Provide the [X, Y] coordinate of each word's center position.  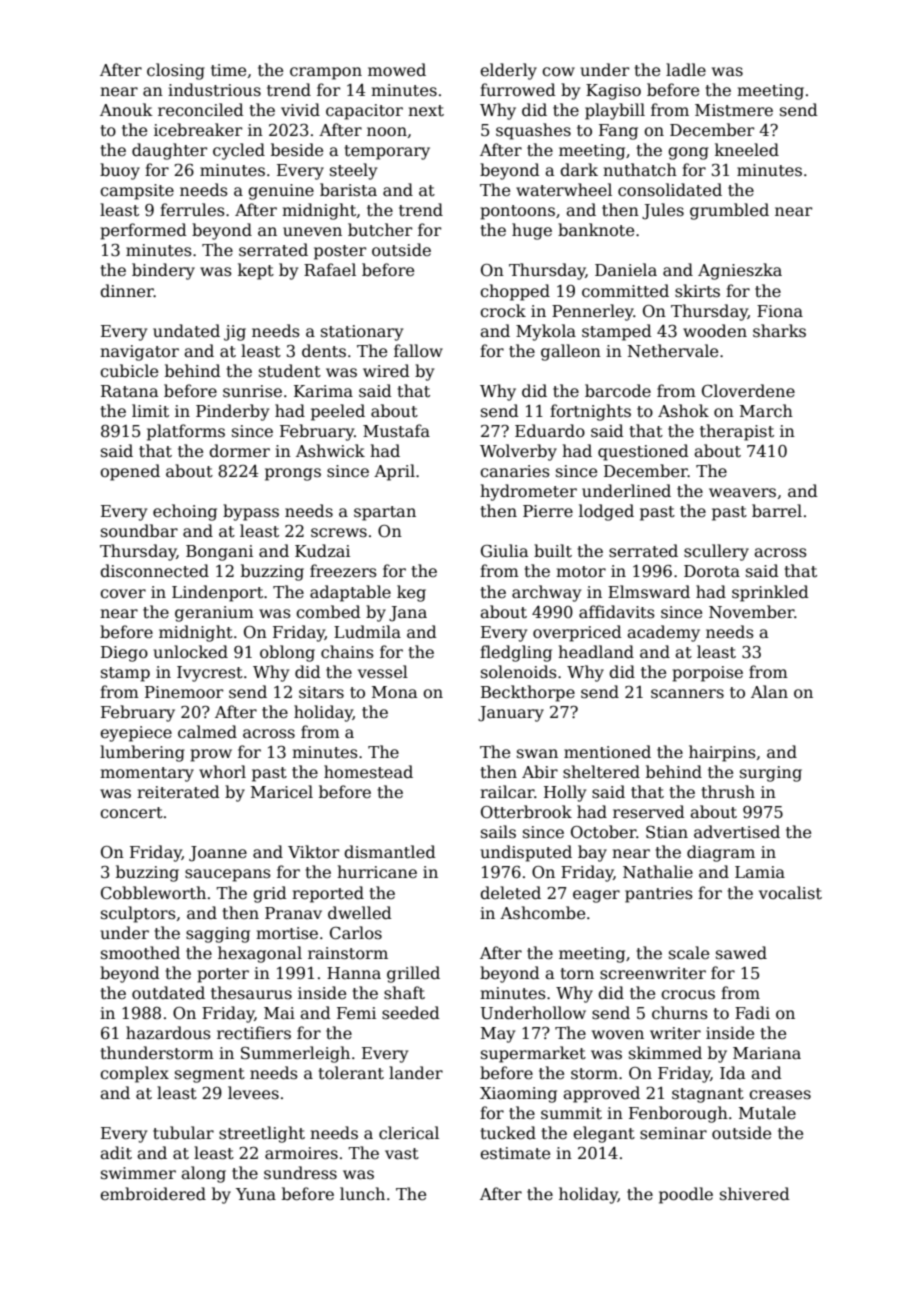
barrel [777, 511]
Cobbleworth [153, 893]
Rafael [330, 270]
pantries [659, 895]
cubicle [129, 371]
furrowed [518, 90]
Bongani [219, 553]
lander [416, 1072]
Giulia [505, 550]
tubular [183, 1132]
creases [780, 1095]
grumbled [729, 211]
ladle [686, 70]
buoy [120, 171]
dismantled [390, 852]
